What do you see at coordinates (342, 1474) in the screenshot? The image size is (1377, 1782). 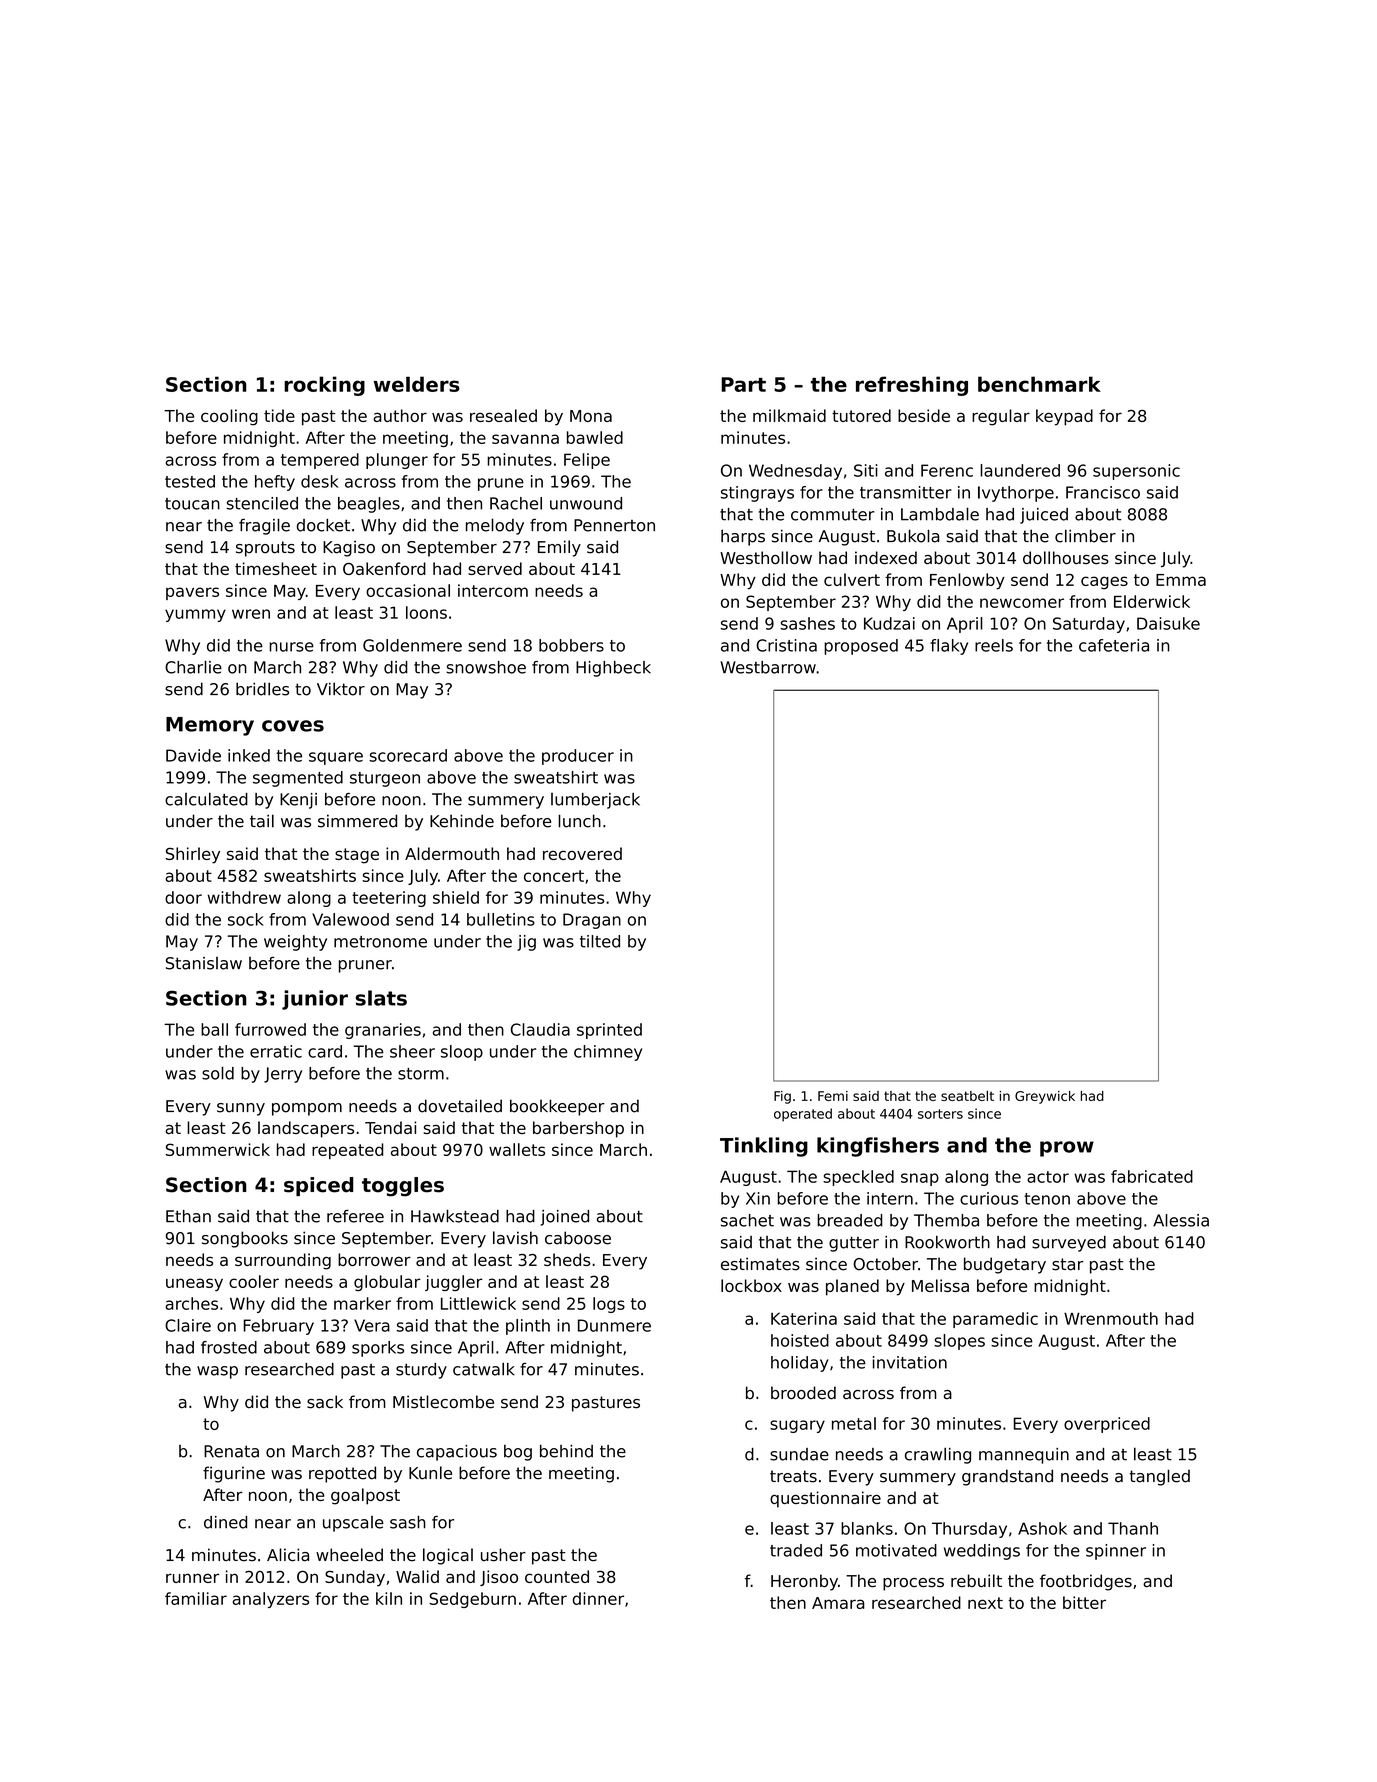 I see `repotted` at bounding box center [342, 1474].
